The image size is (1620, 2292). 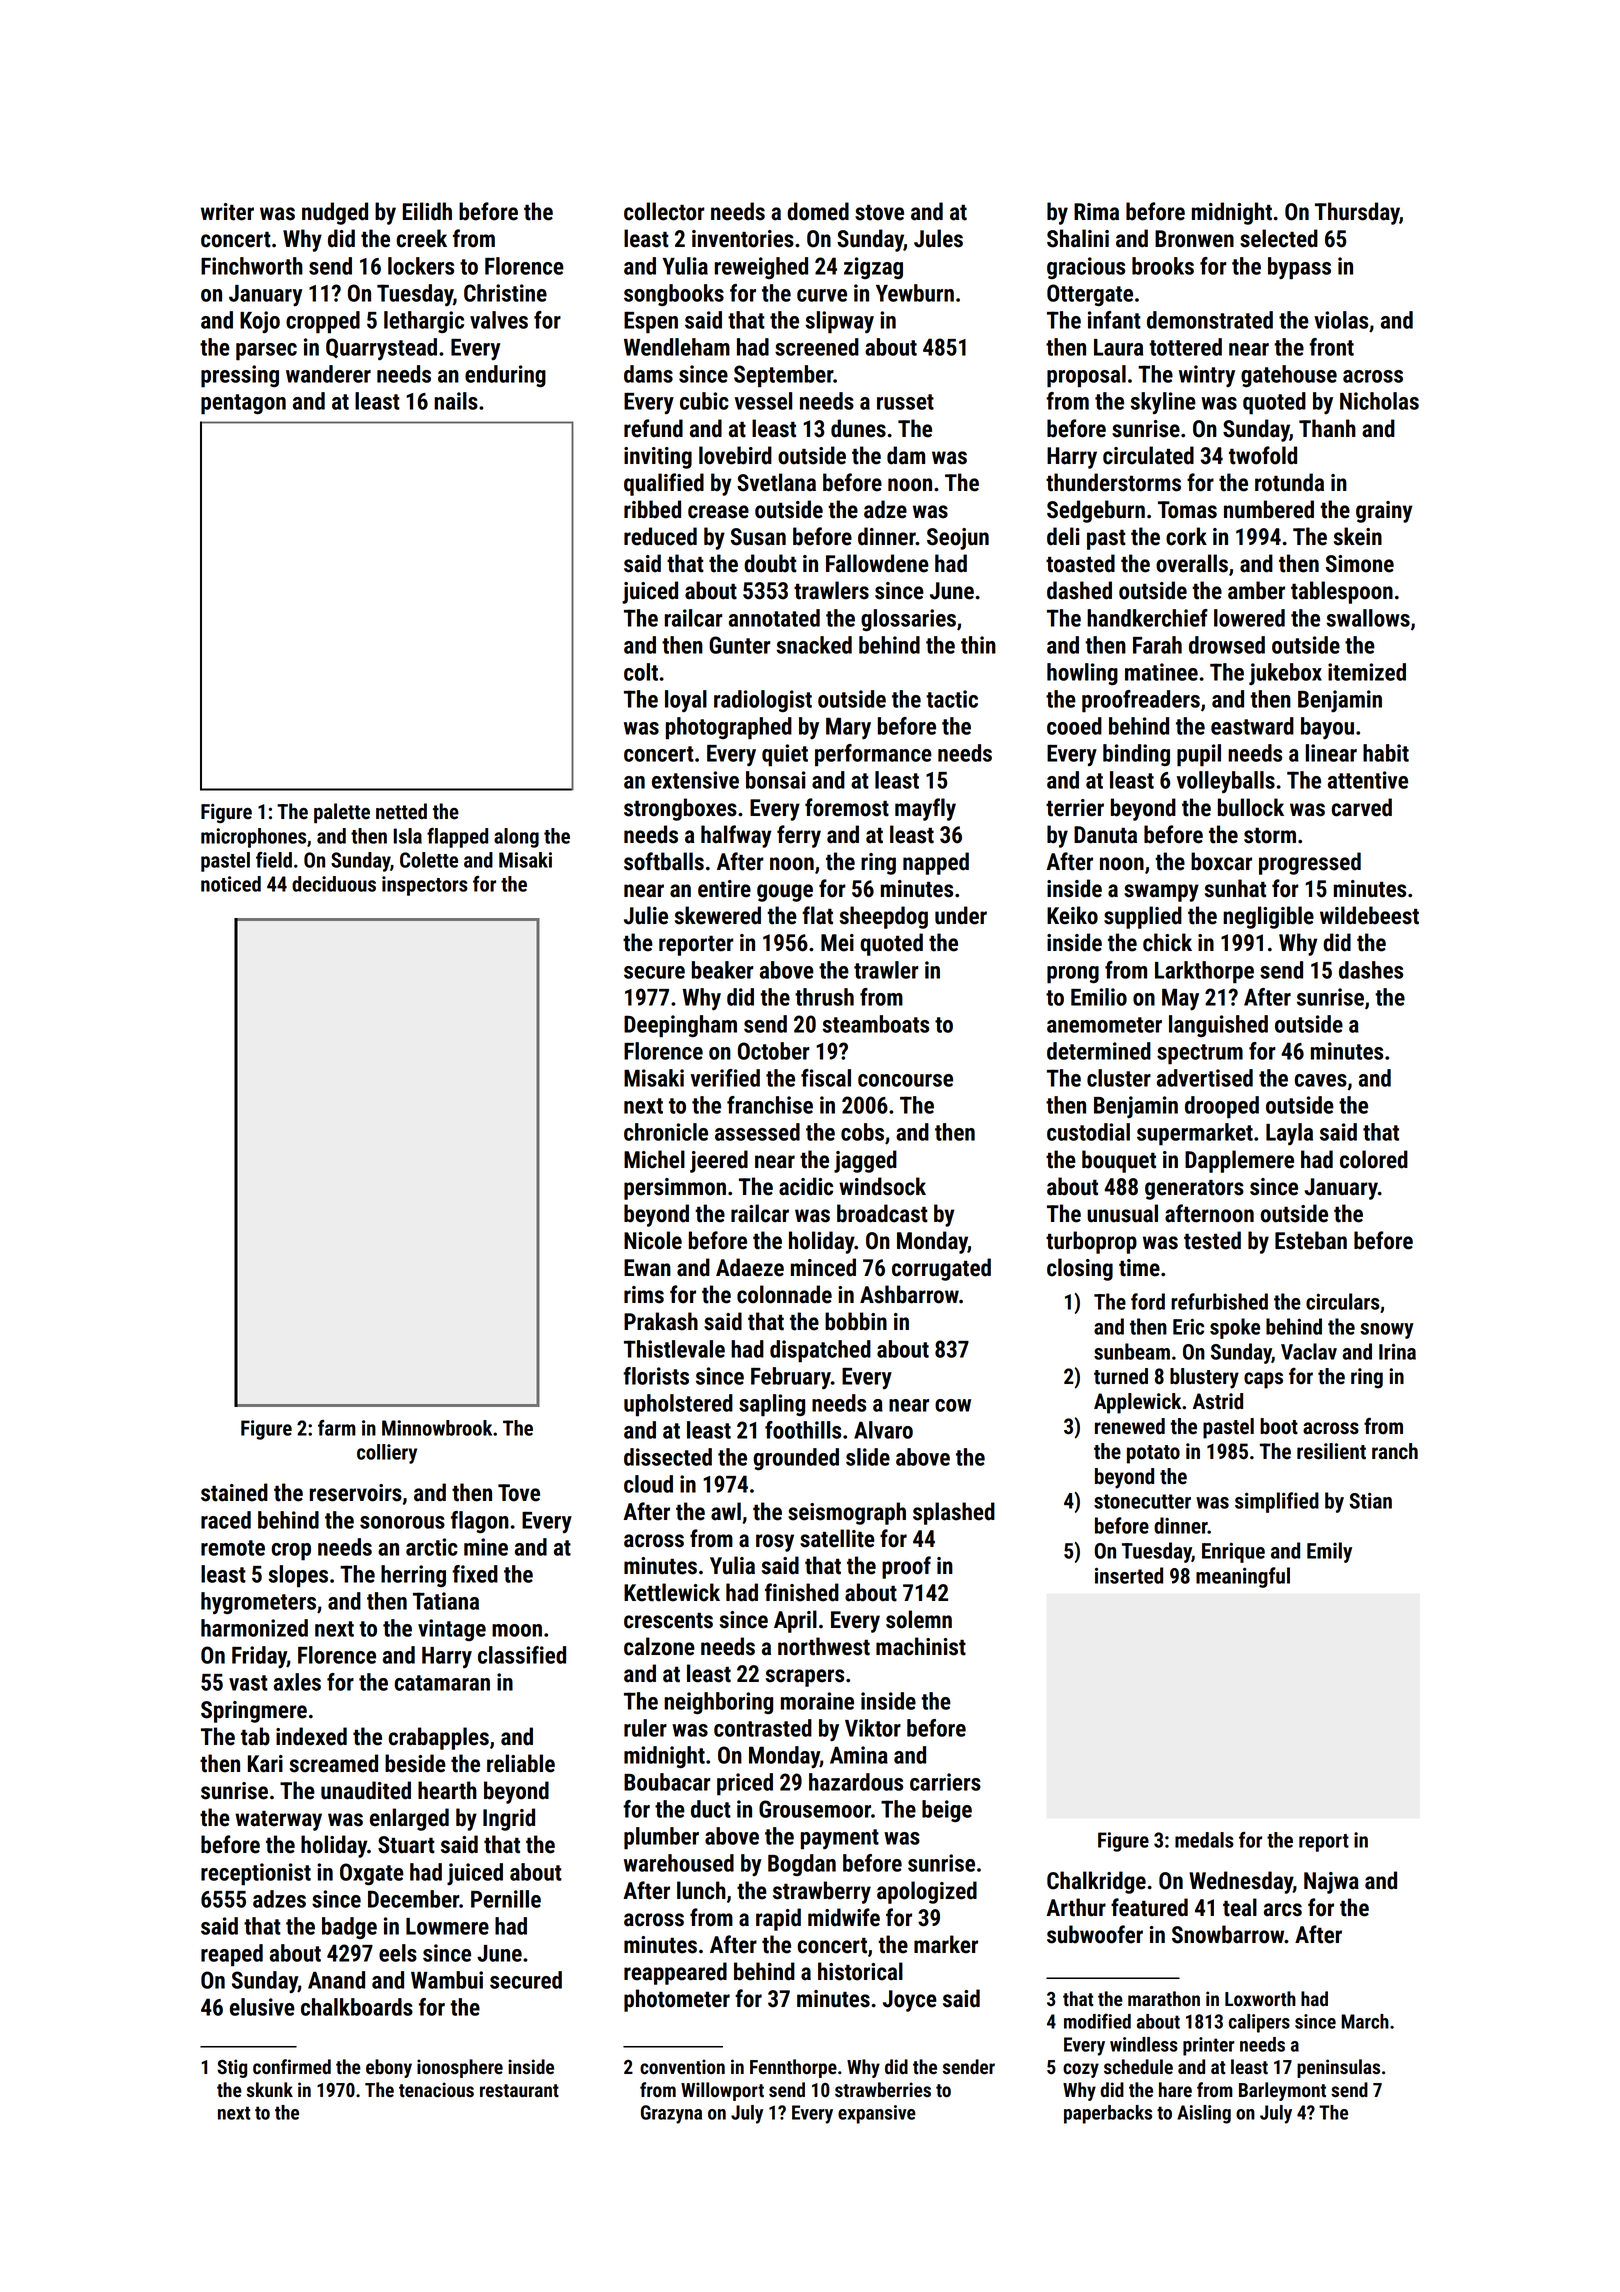 What do you see at coordinates (824, 997) in the document?
I see `thrush` at bounding box center [824, 997].
